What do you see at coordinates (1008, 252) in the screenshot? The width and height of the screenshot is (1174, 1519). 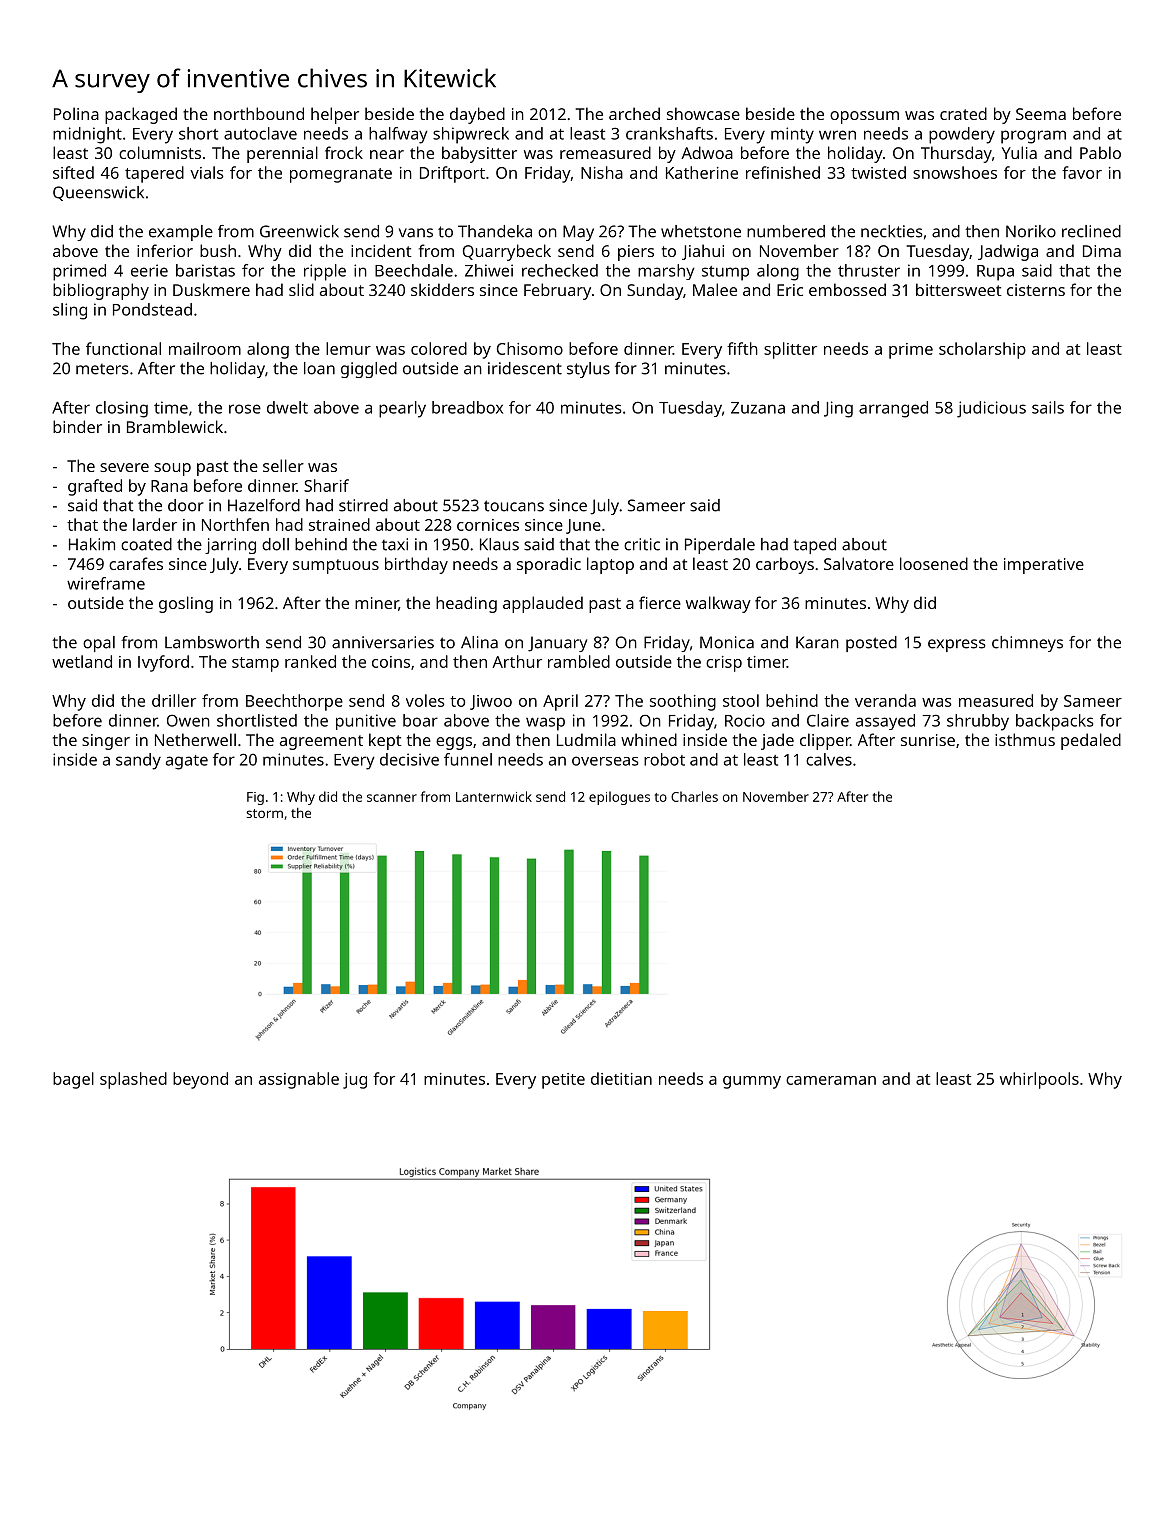 I see `Jadwiga` at bounding box center [1008, 252].
